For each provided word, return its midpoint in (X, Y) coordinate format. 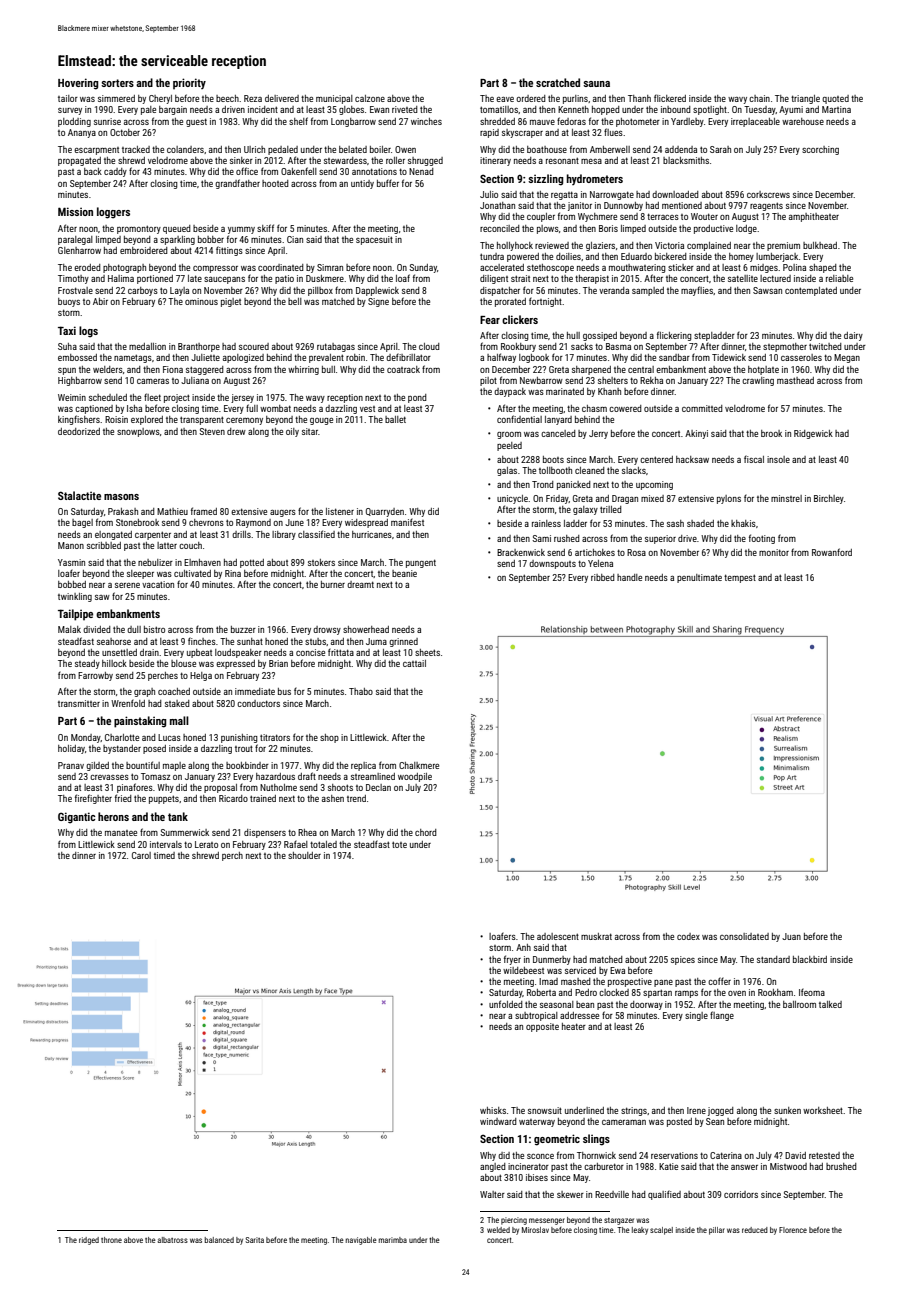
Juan (791, 936)
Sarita (255, 1240)
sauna (596, 84)
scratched (558, 82)
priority (189, 84)
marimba (393, 1240)
